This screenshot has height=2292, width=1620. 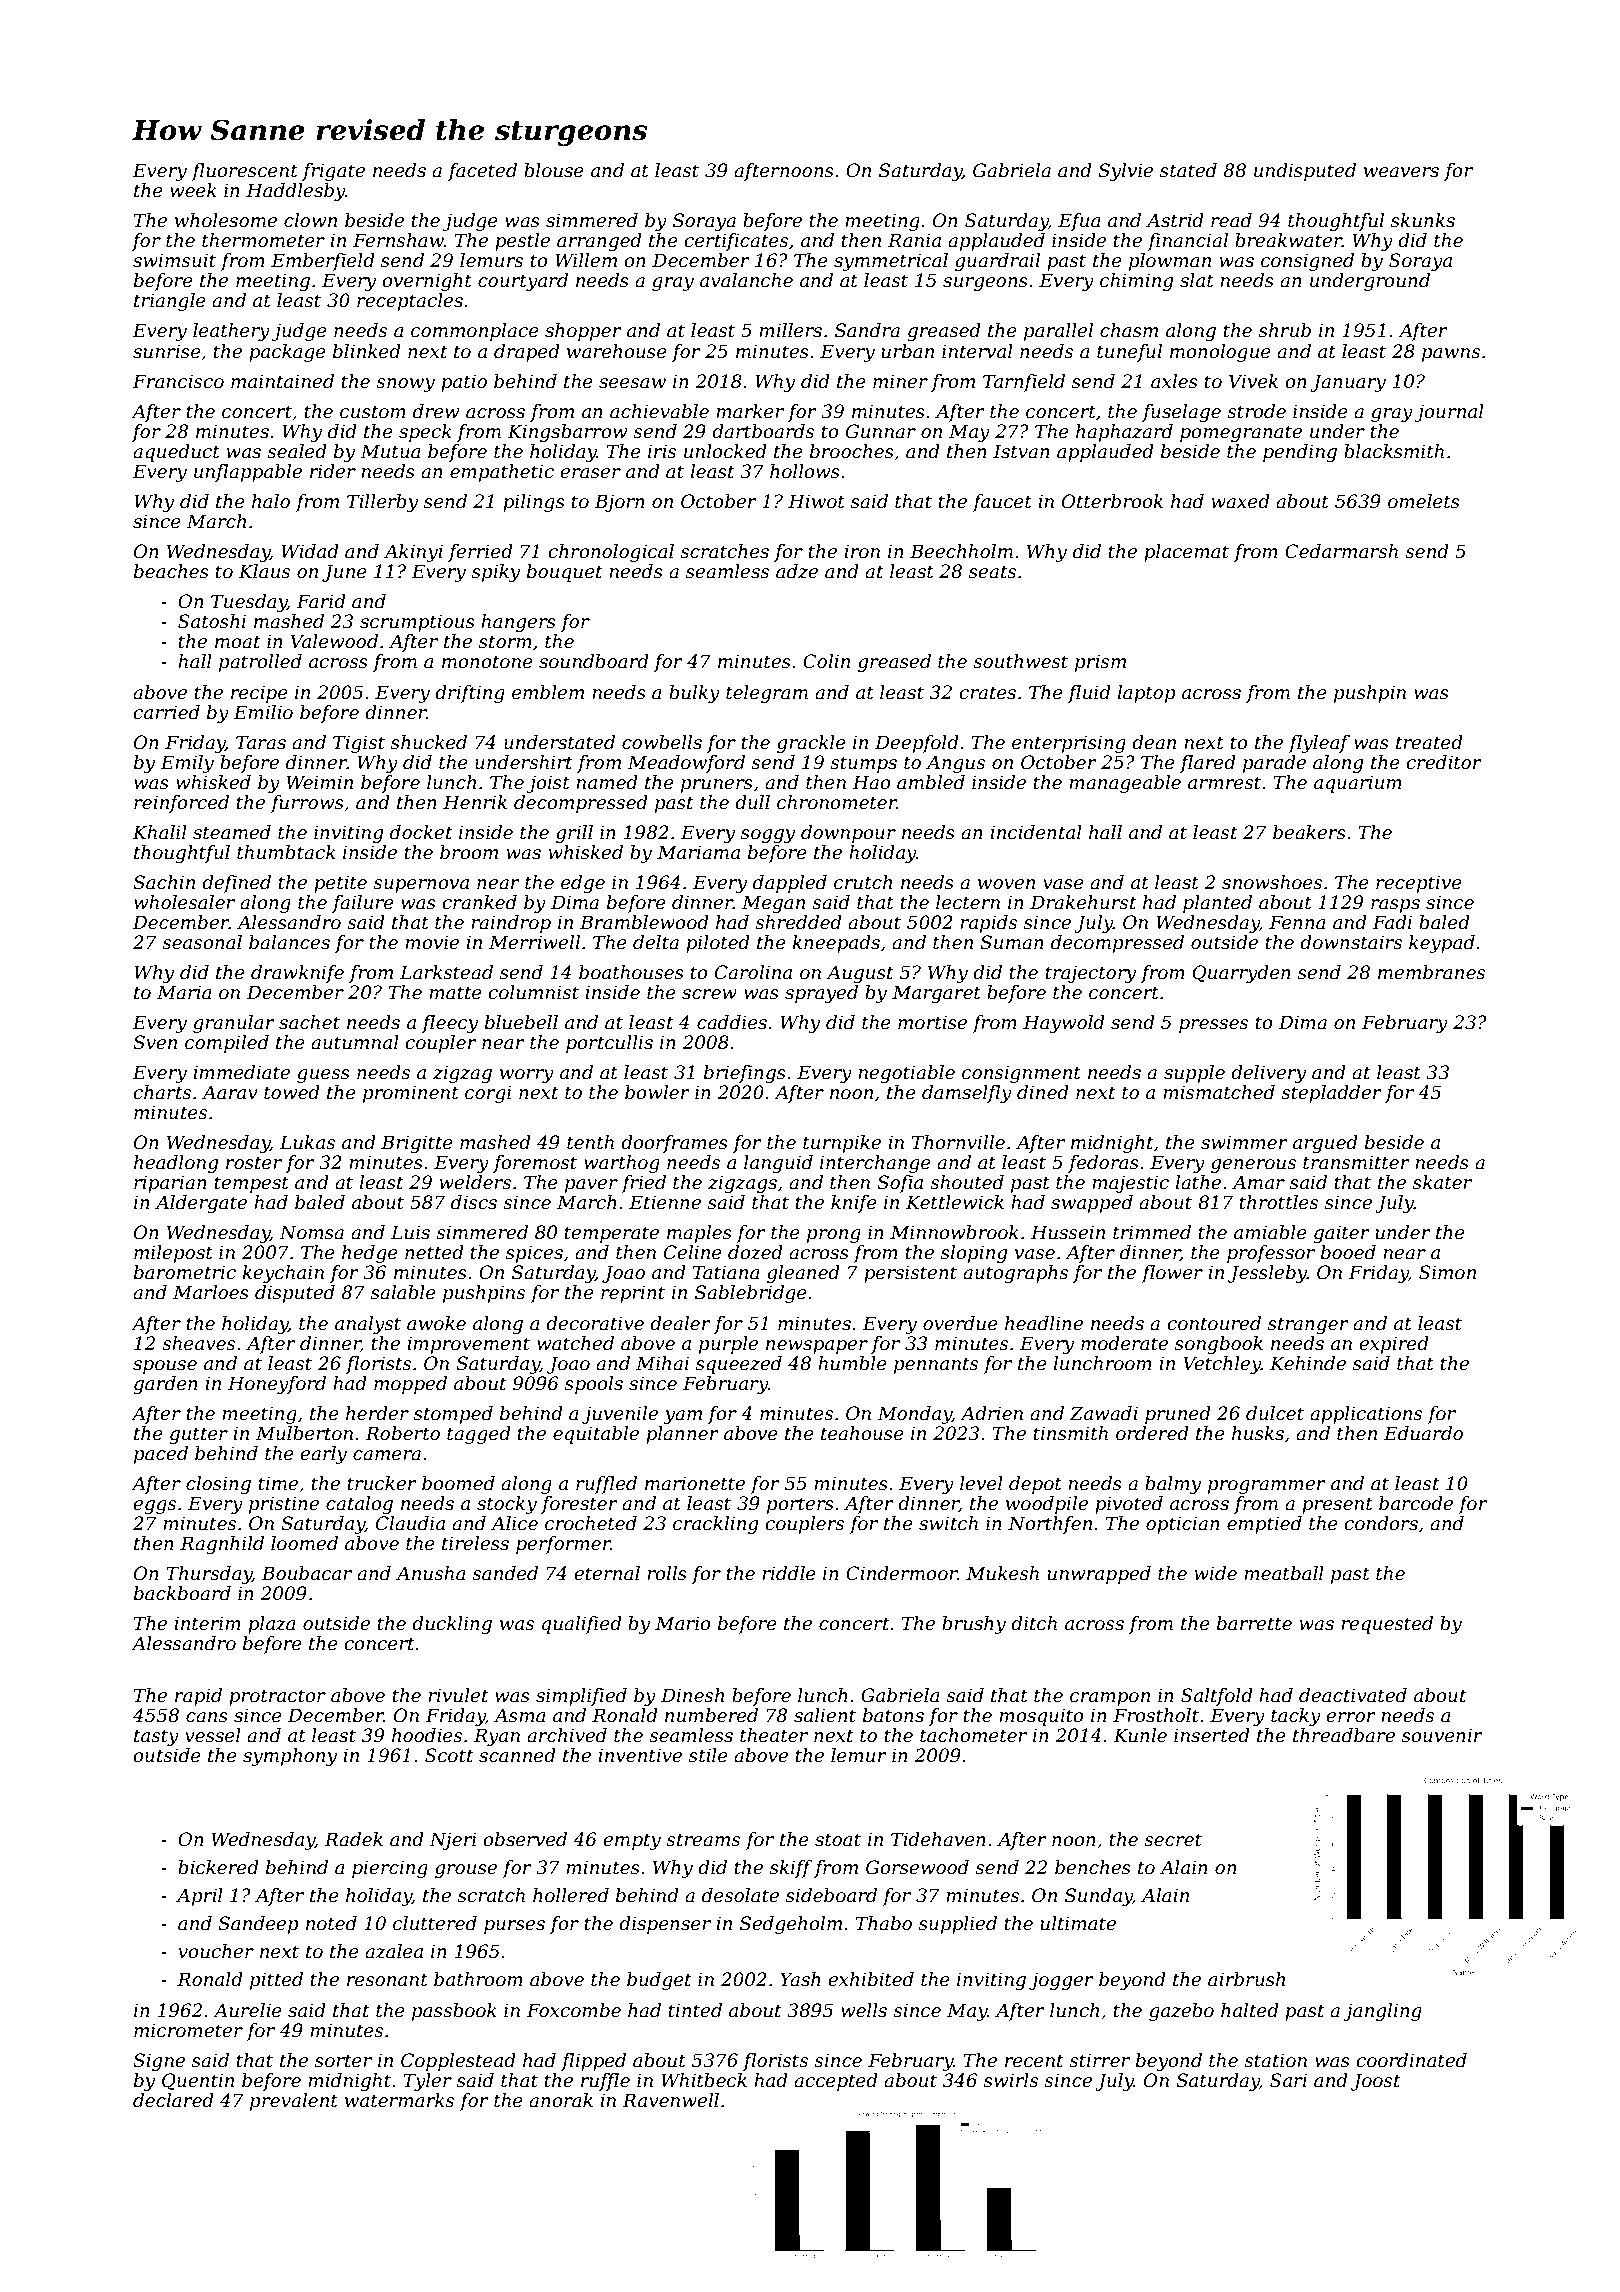 What do you see at coordinates (1429, 742) in the screenshot?
I see `treated` at bounding box center [1429, 742].
